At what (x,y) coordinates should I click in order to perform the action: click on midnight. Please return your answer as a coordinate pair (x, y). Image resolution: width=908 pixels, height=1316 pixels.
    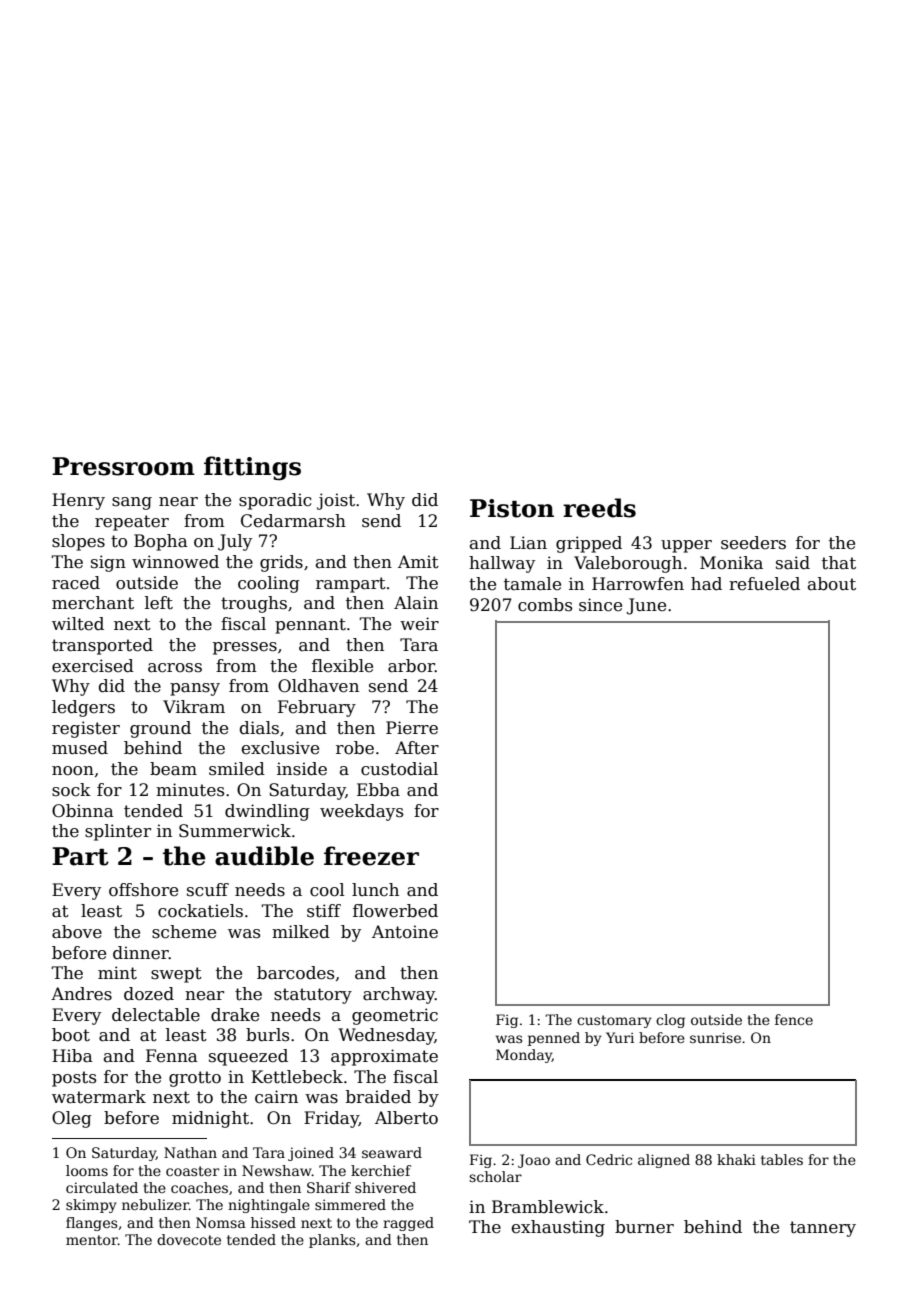
    Looking at the image, I should click on (210, 1119).
